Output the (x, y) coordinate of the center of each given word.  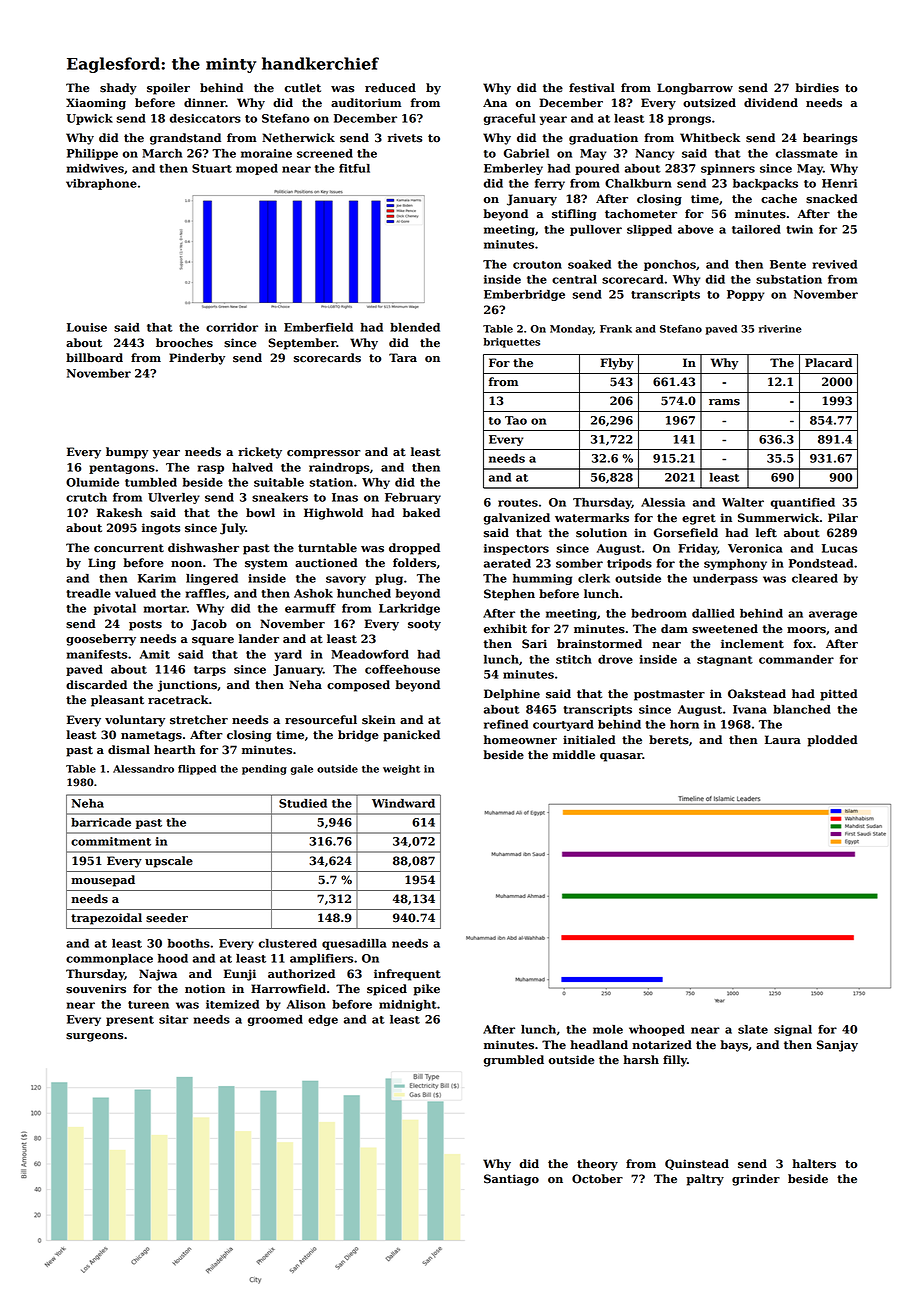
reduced (390, 88)
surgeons (94, 1037)
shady (118, 89)
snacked (832, 199)
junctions (187, 686)
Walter (743, 502)
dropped (414, 549)
